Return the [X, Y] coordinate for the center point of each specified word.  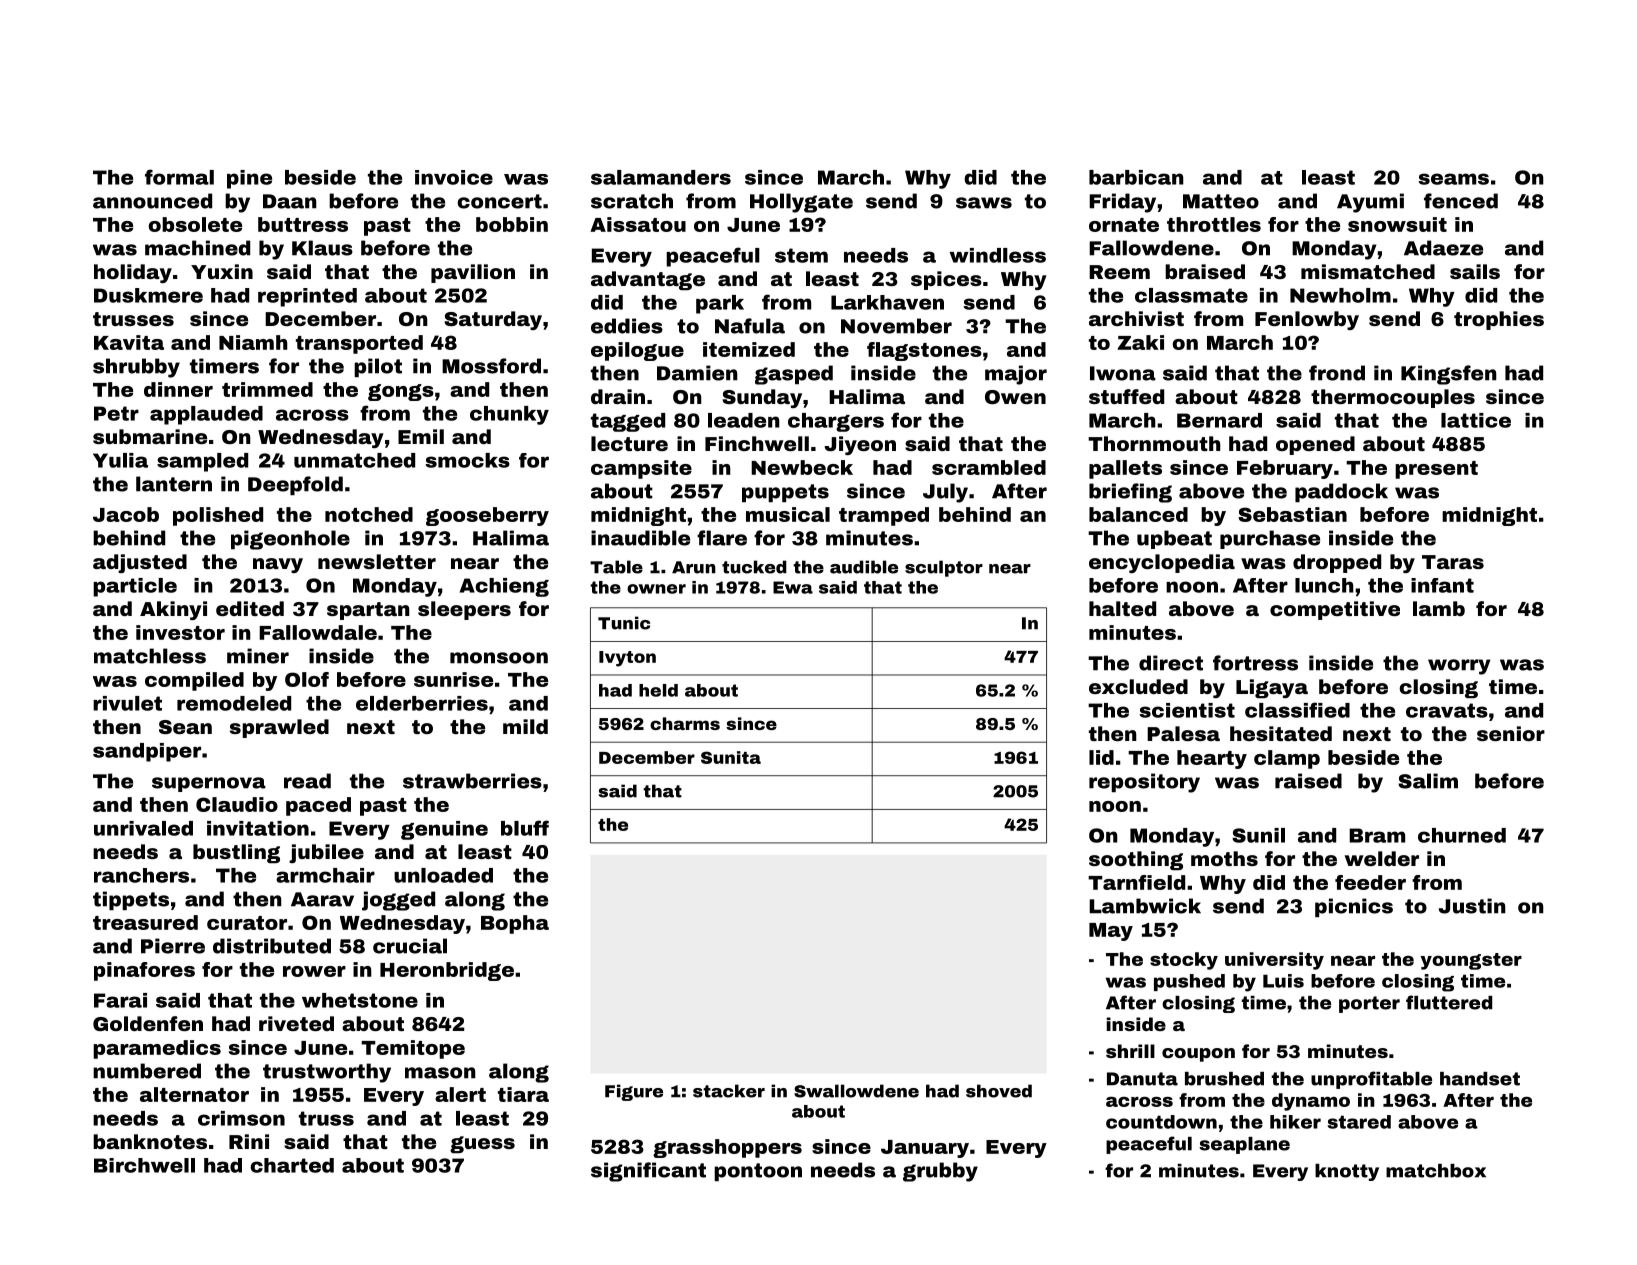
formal [179, 177]
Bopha [515, 924]
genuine [444, 830]
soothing [1136, 860]
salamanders [661, 177]
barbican [1136, 177]
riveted [296, 1023]
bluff [525, 828]
